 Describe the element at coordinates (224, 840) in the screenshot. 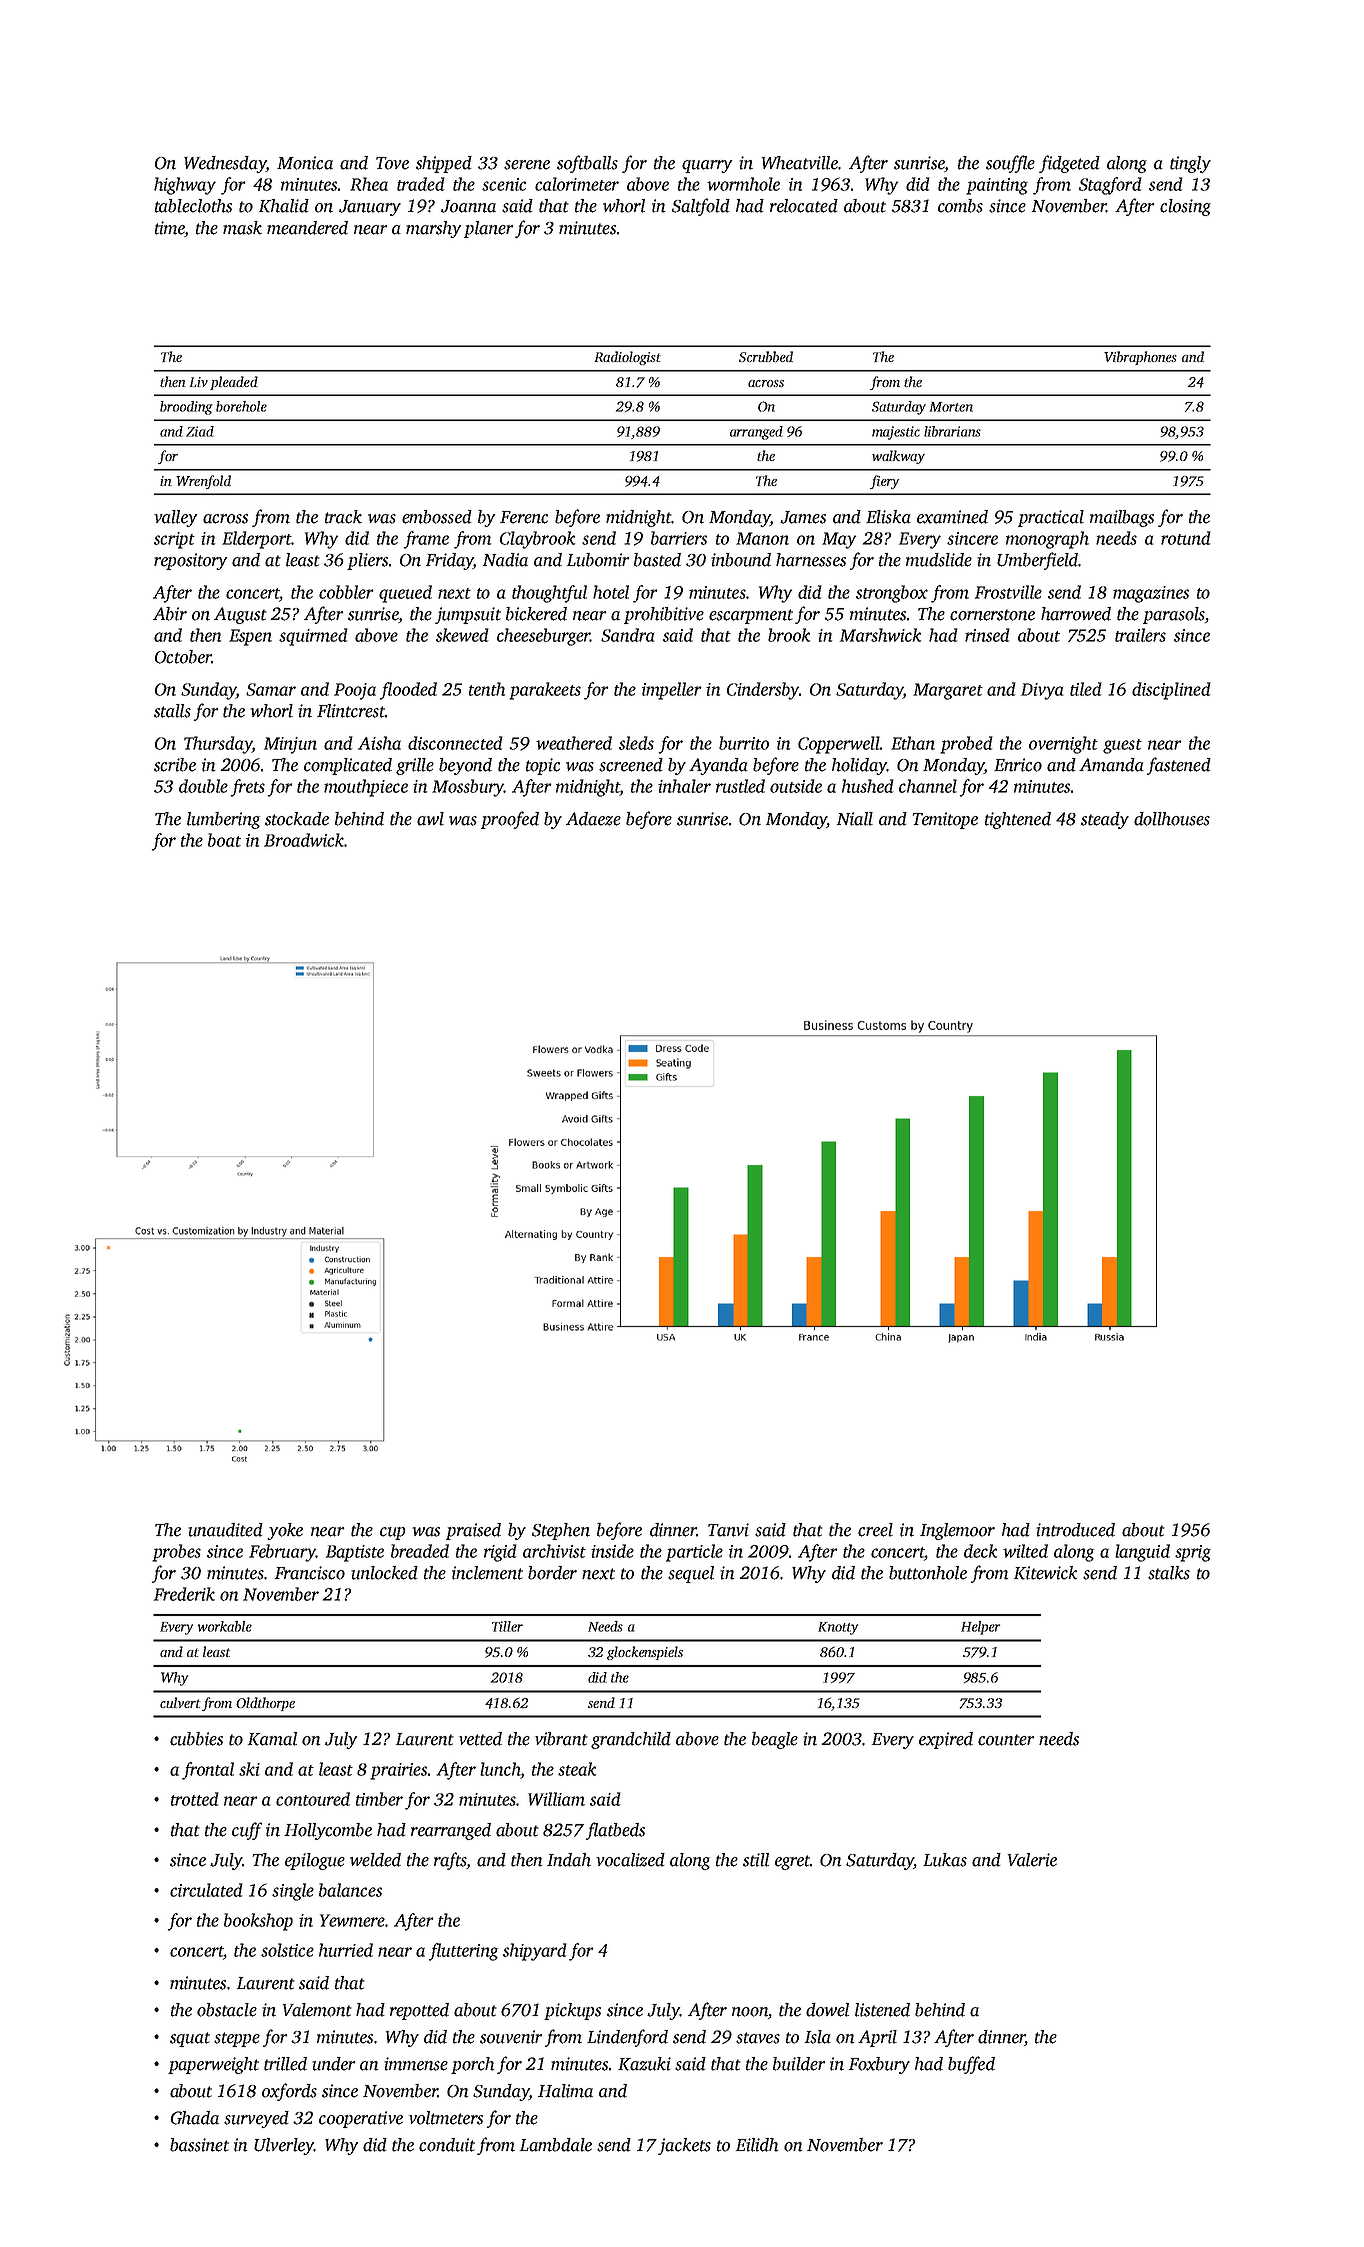

I see `boat` at that location.
